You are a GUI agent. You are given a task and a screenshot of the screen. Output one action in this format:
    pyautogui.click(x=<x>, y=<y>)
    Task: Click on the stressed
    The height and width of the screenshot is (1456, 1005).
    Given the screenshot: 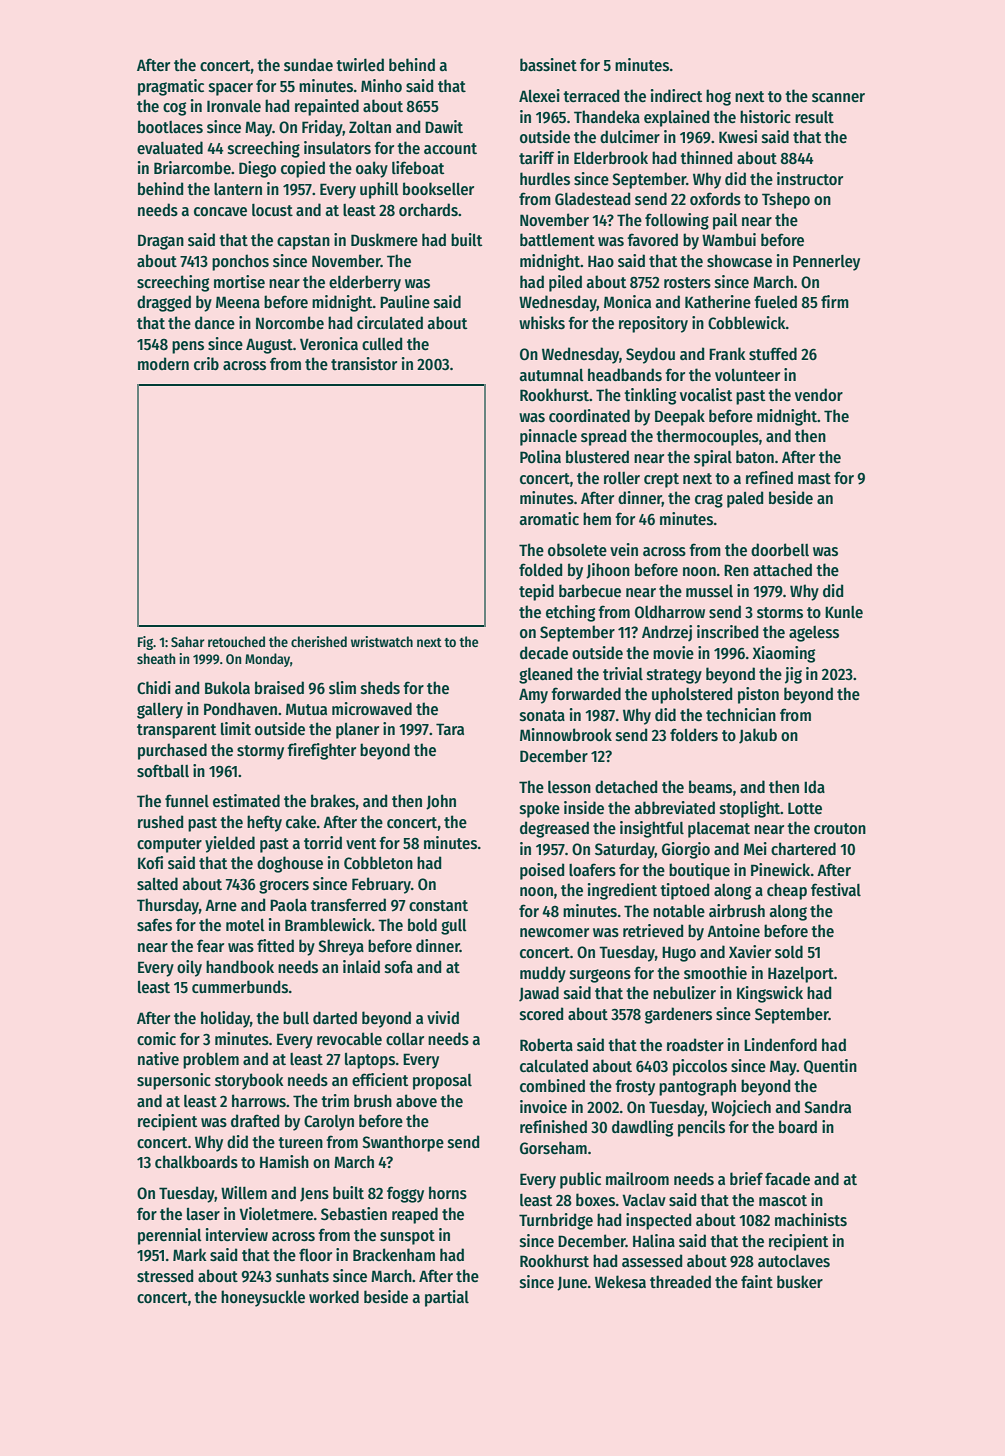 What is the action you would take?
    pyautogui.click(x=165, y=1276)
